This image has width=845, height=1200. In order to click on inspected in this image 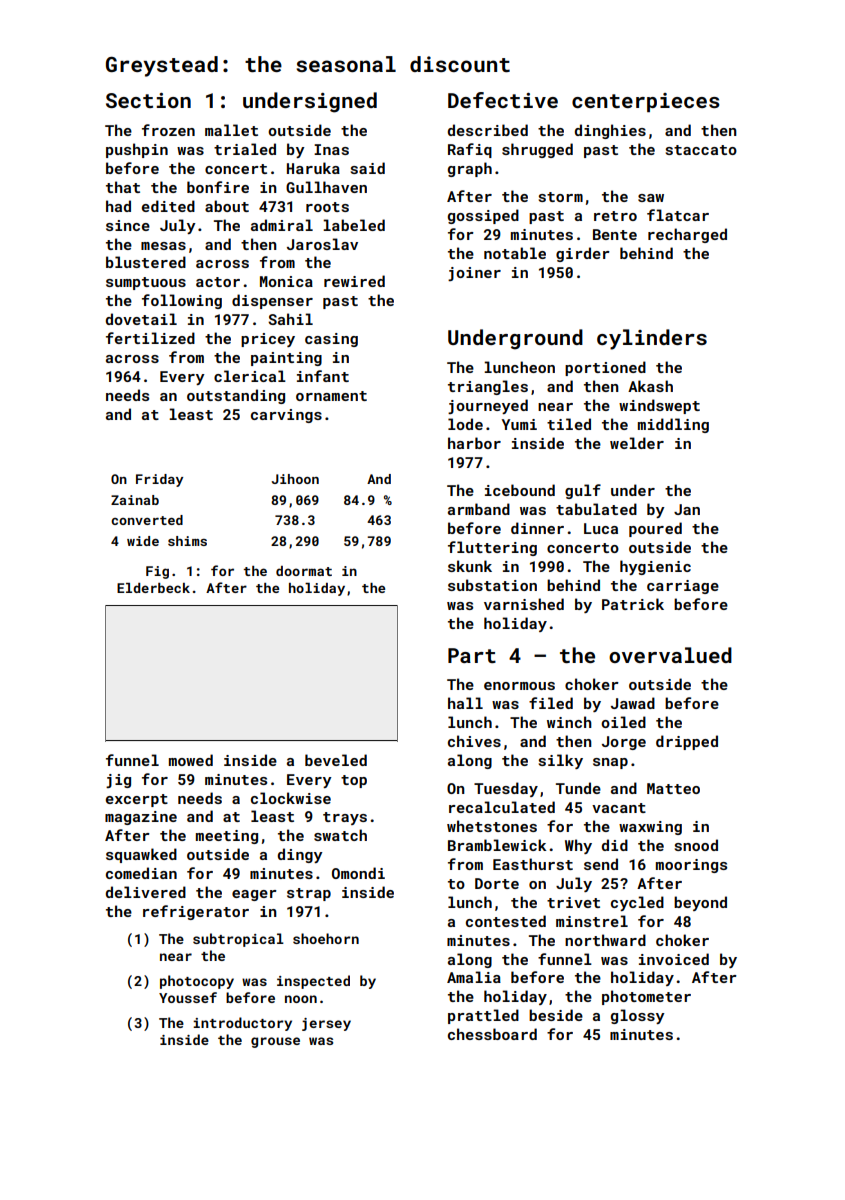, I will do `click(313, 982)`.
